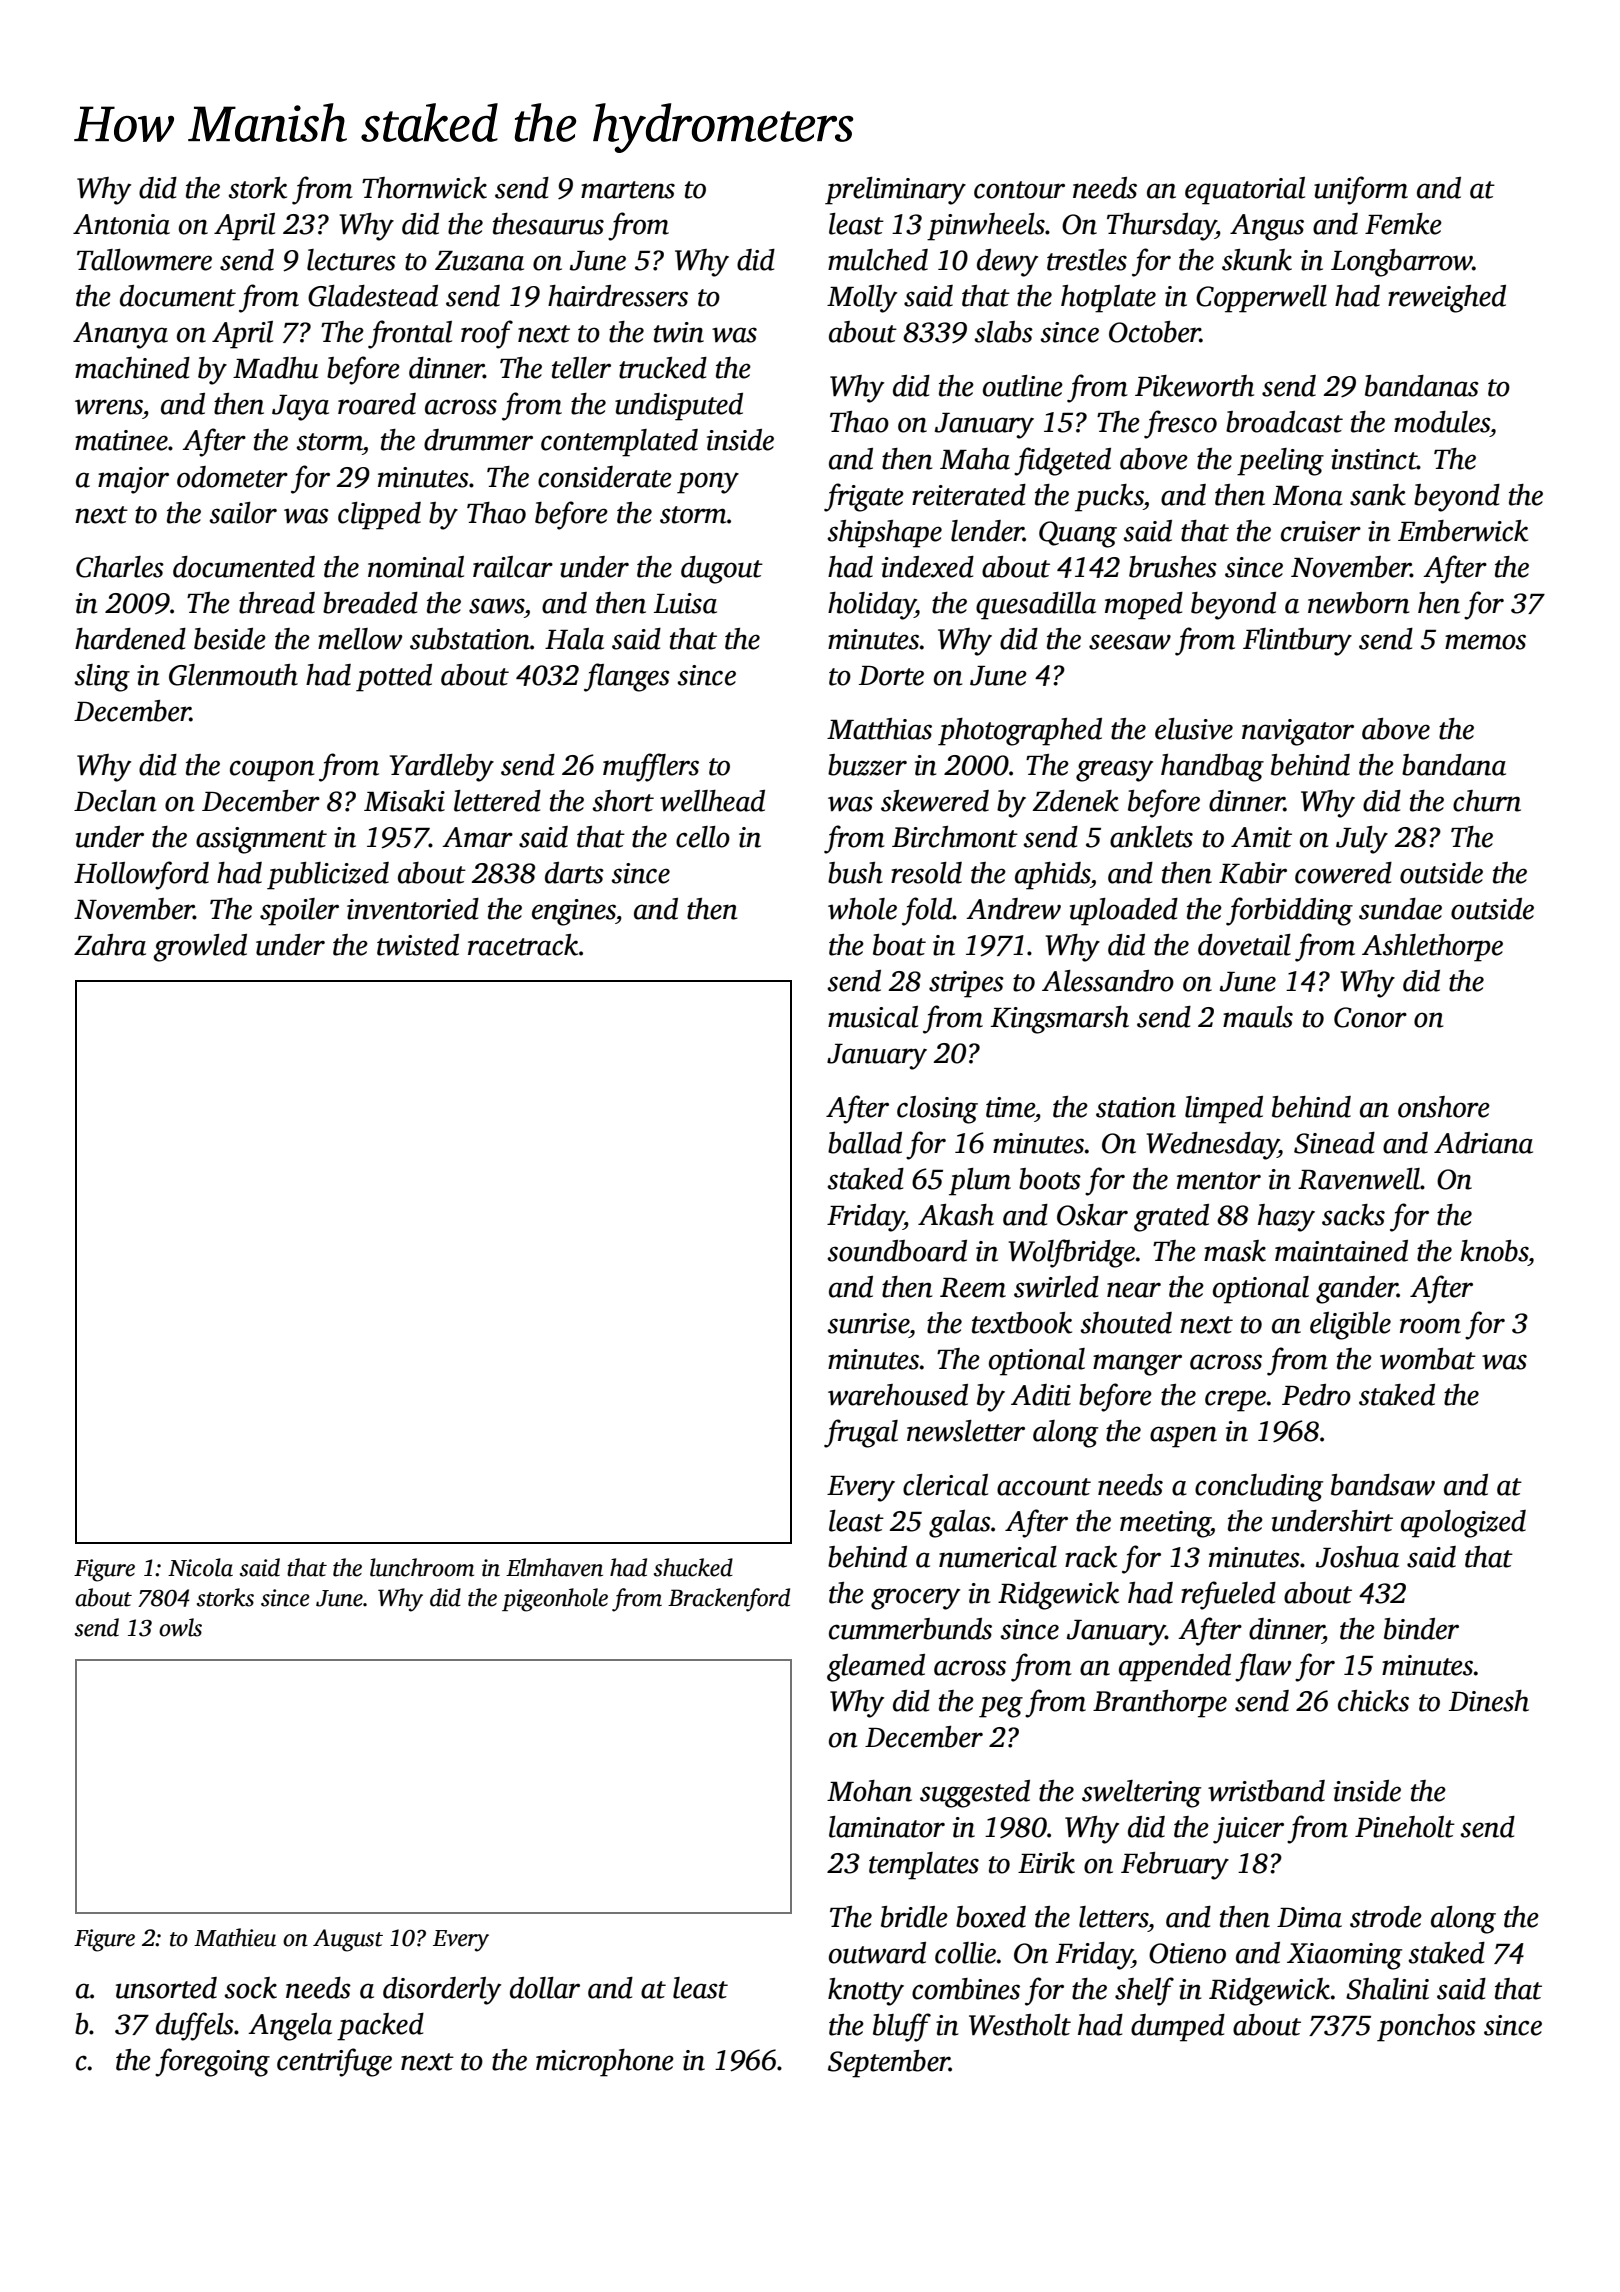 The width and height of the screenshot is (1620, 2292). Describe the element at coordinates (379, 516) in the screenshot. I see `clipped` at that location.
